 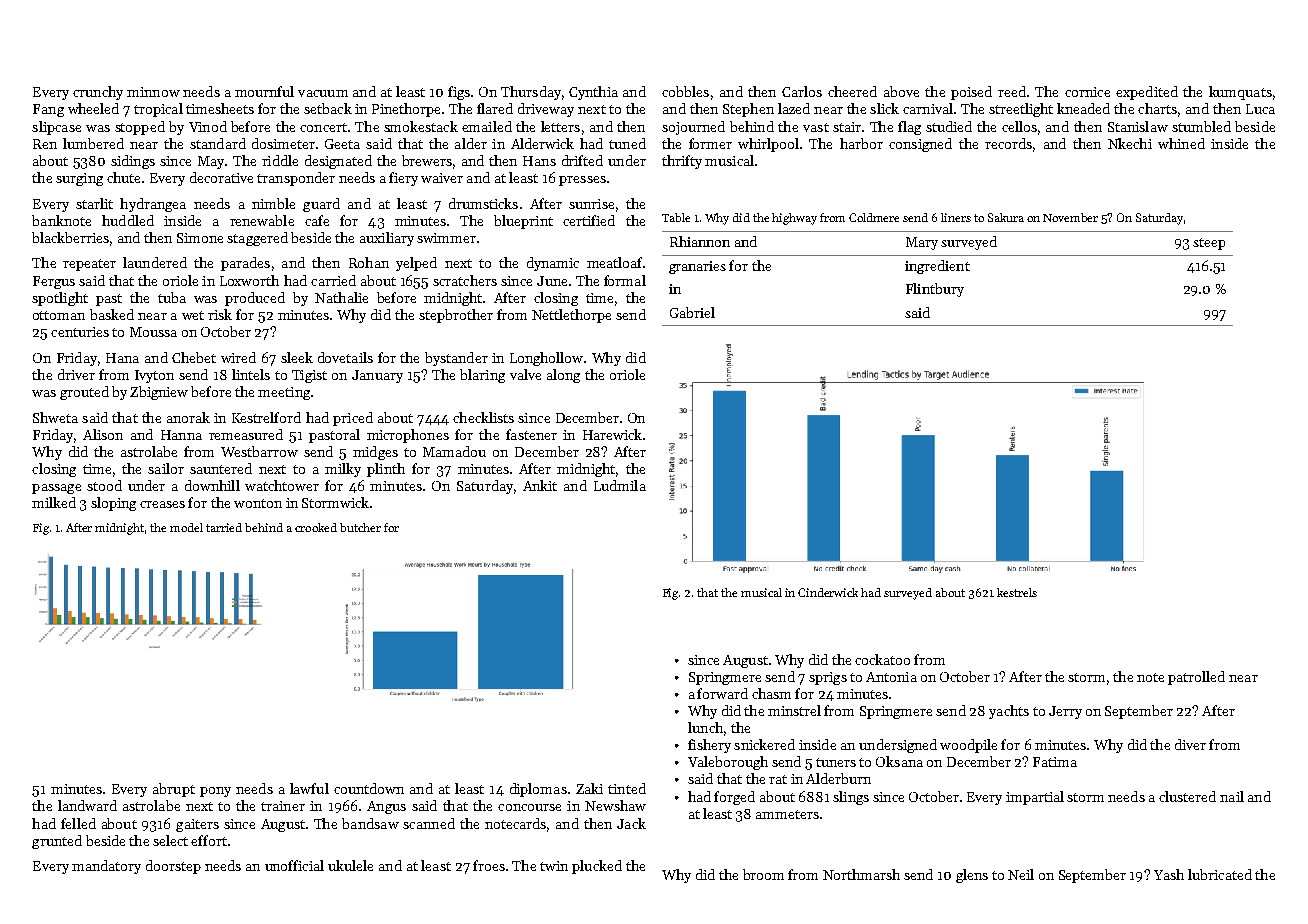 What do you see at coordinates (489, 865) in the screenshot?
I see `froes` at bounding box center [489, 865].
